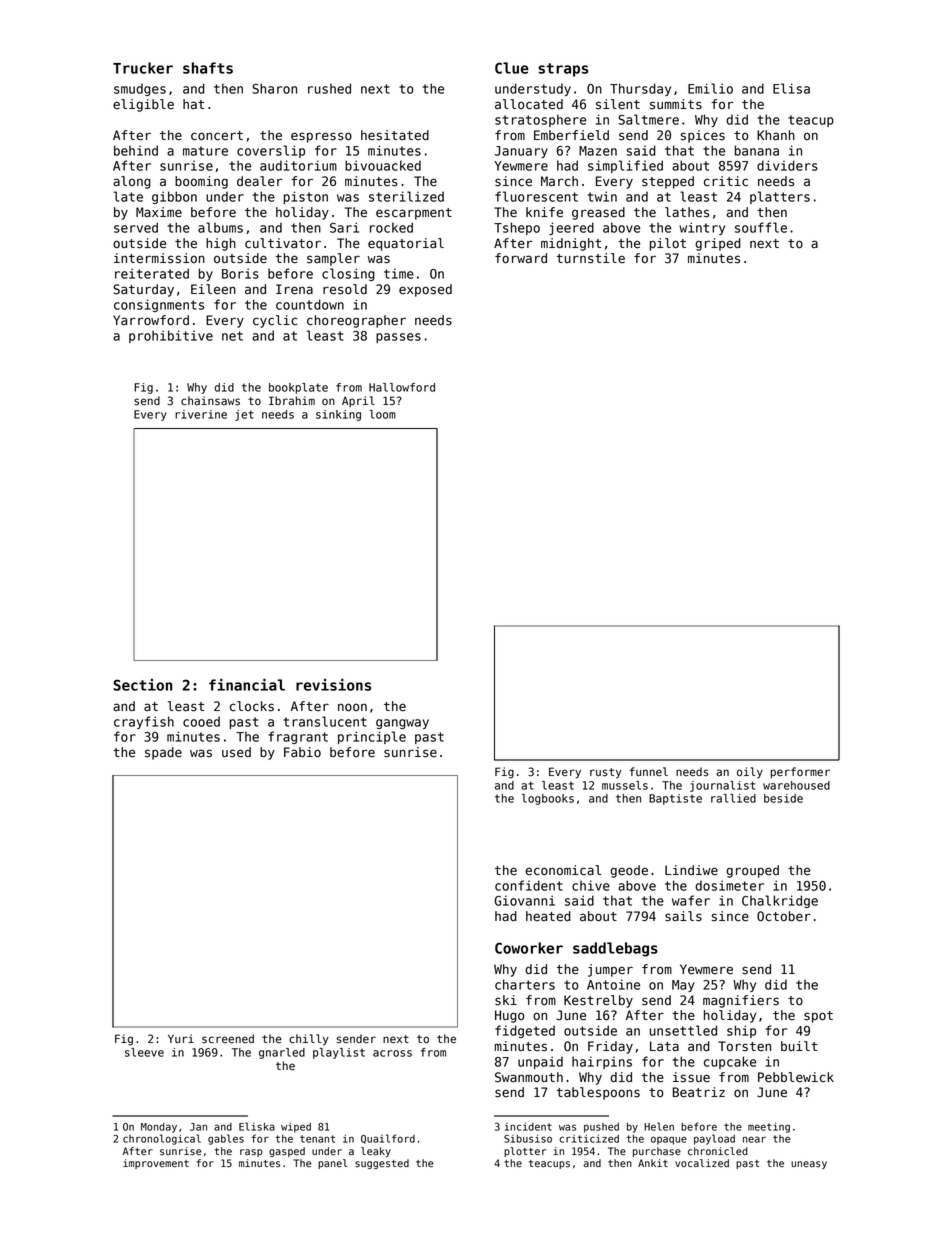 Image resolution: width=952 pixels, height=1233 pixels. I want to click on geode, so click(629, 871).
